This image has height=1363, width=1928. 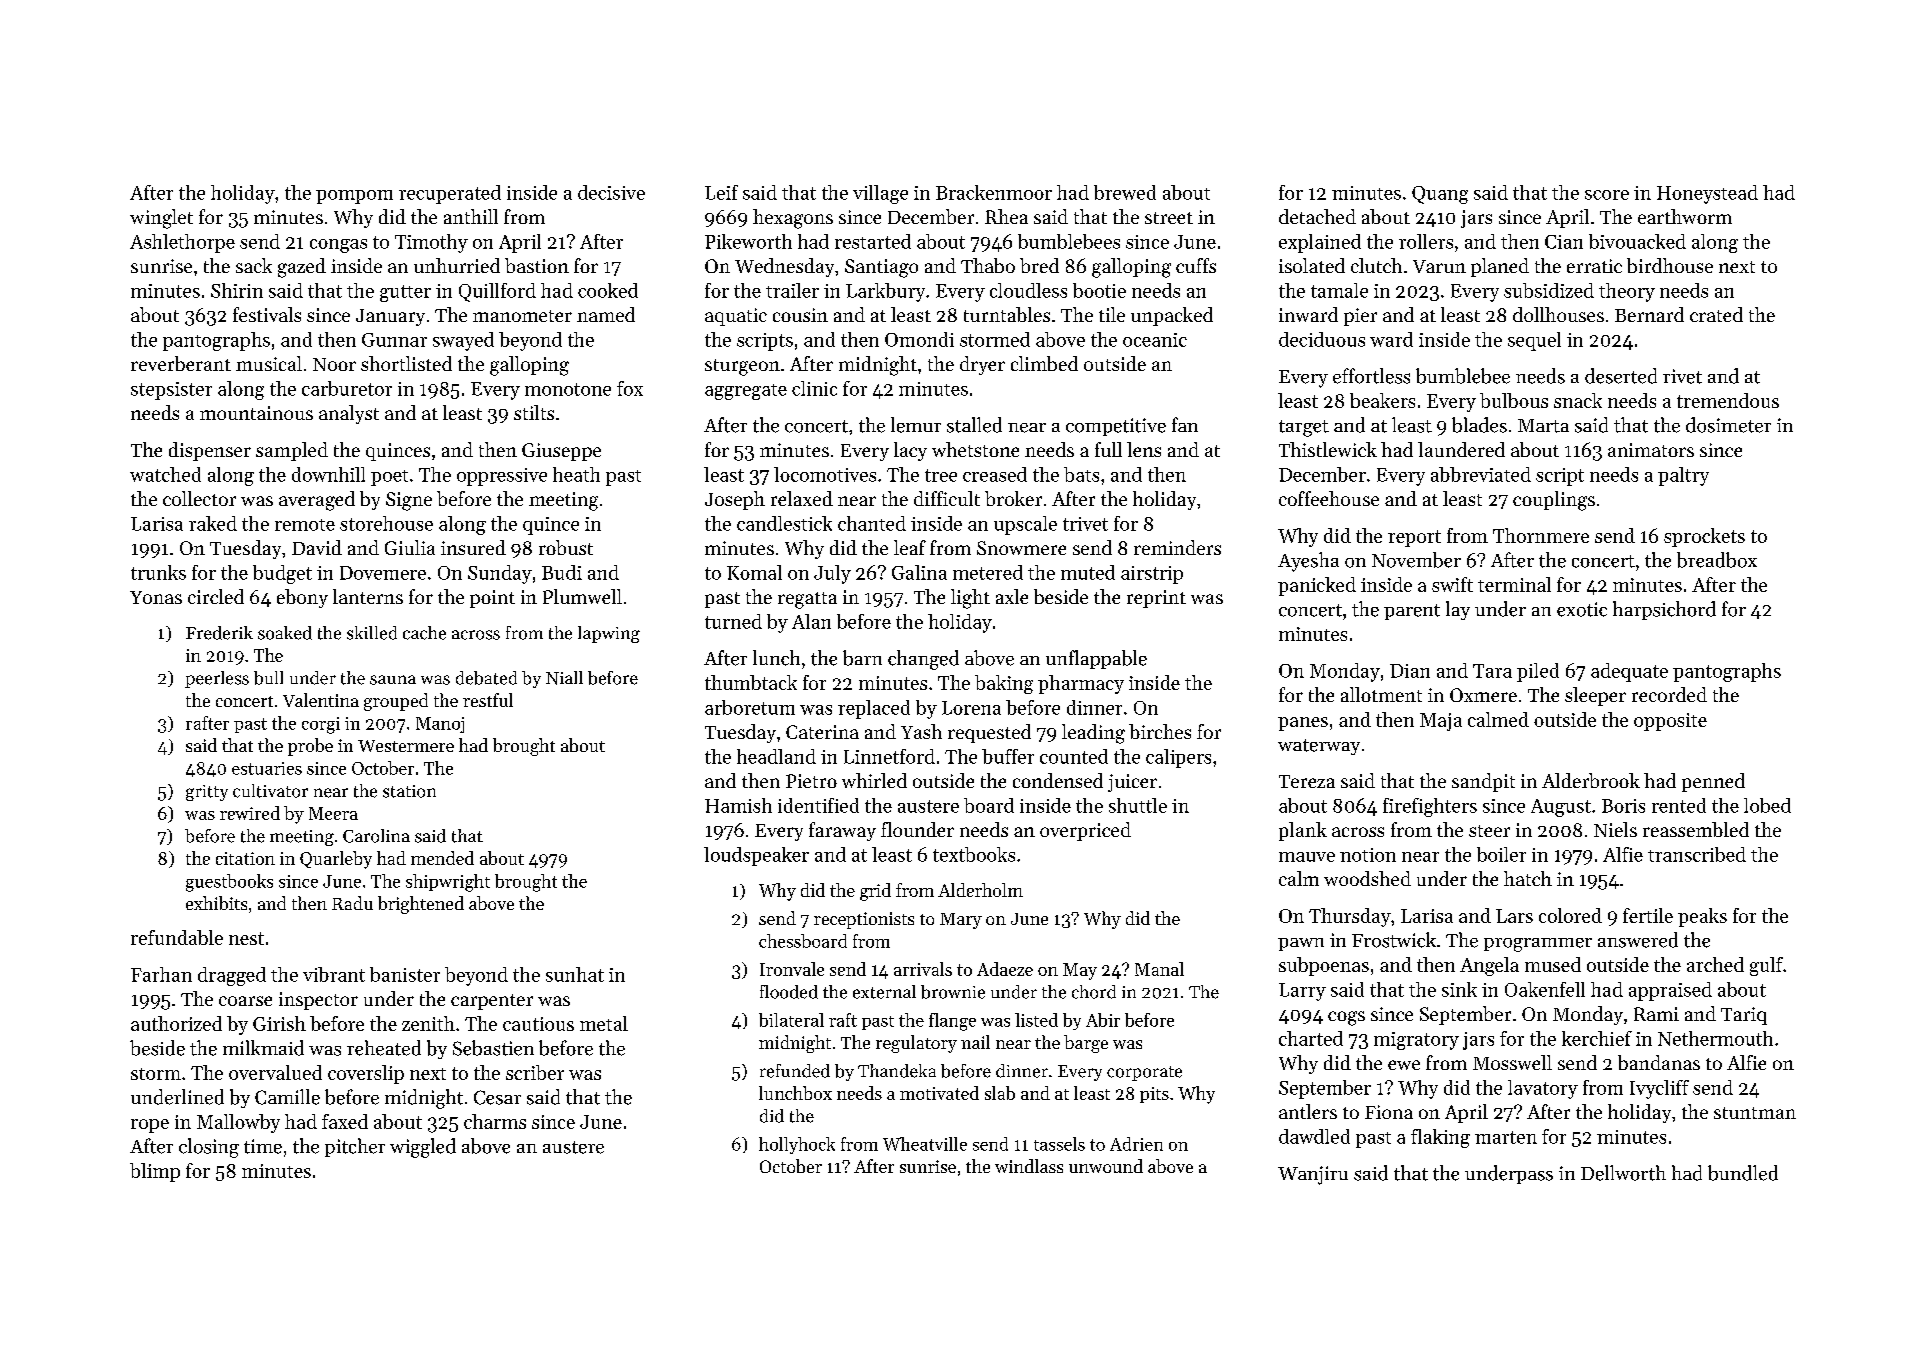 I want to click on overpriced, so click(x=1085, y=831).
